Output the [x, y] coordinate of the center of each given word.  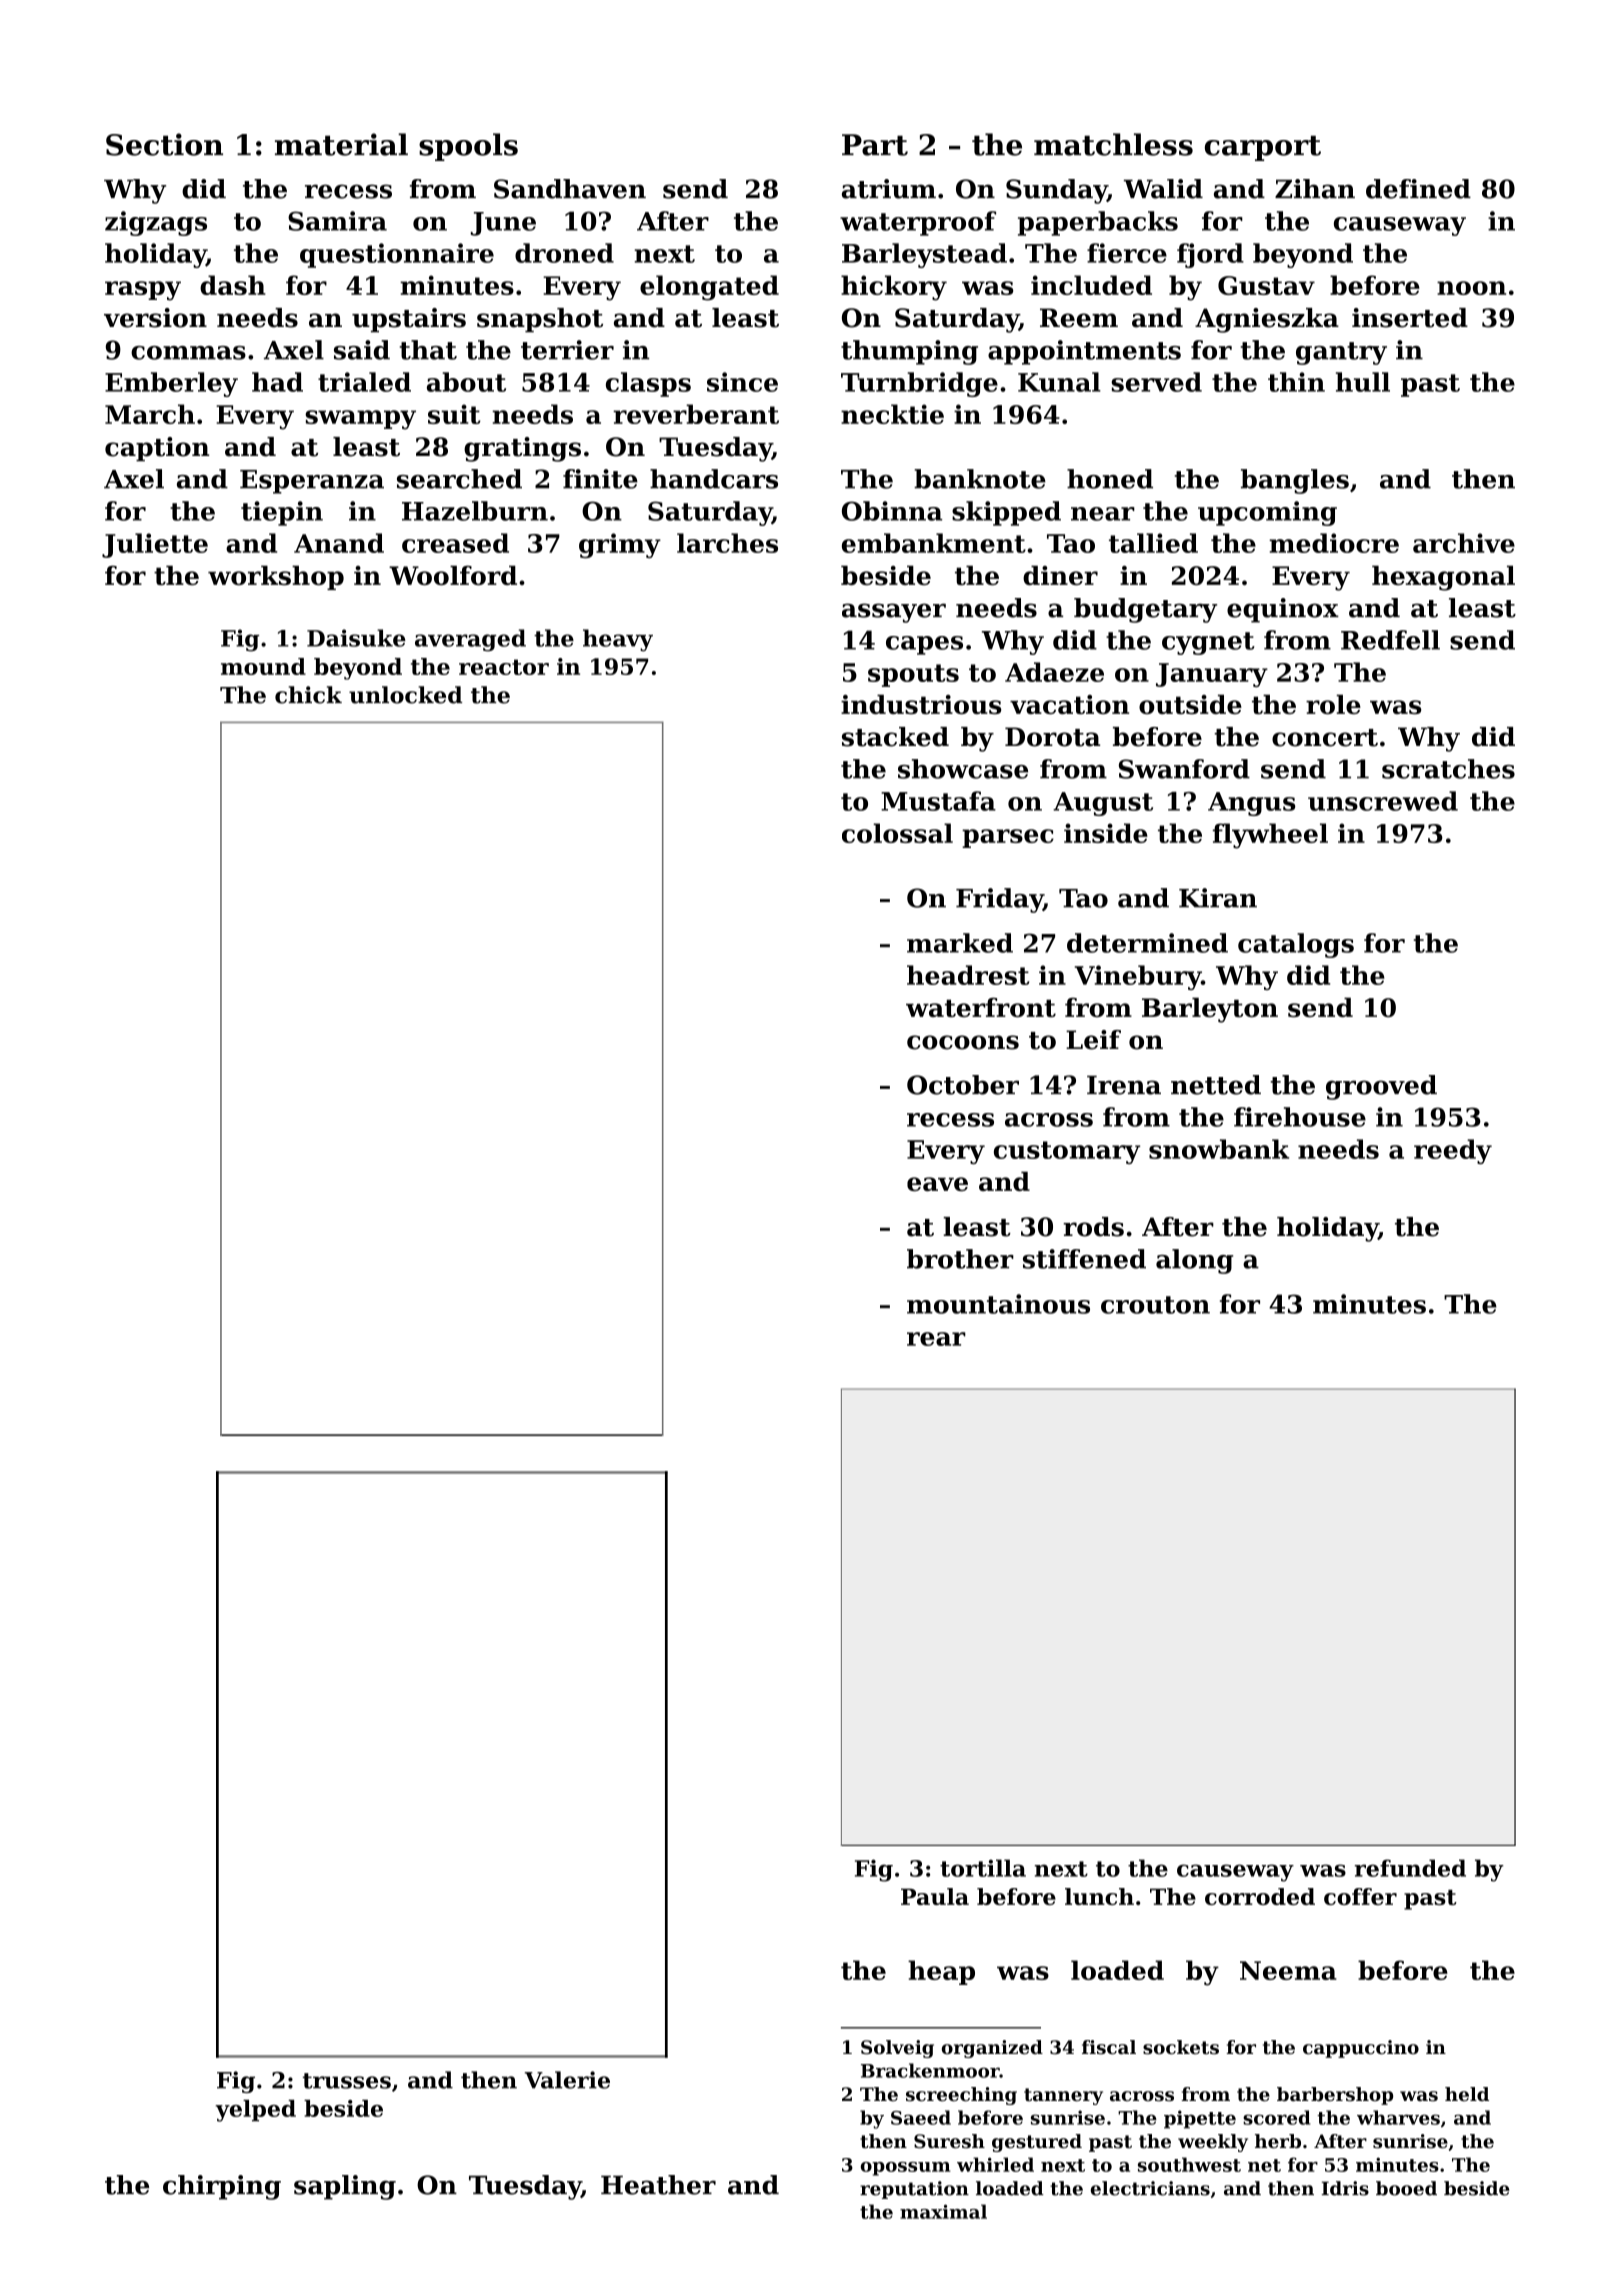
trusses [347, 2081]
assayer [894, 613]
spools [468, 147]
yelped [255, 2111]
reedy [1453, 1151]
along [1194, 1261]
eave [937, 1184]
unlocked [405, 695]
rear [936, 1339]
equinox [1283, 610]
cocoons [963, 1042]
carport [1263, 148]
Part [875, 145]
